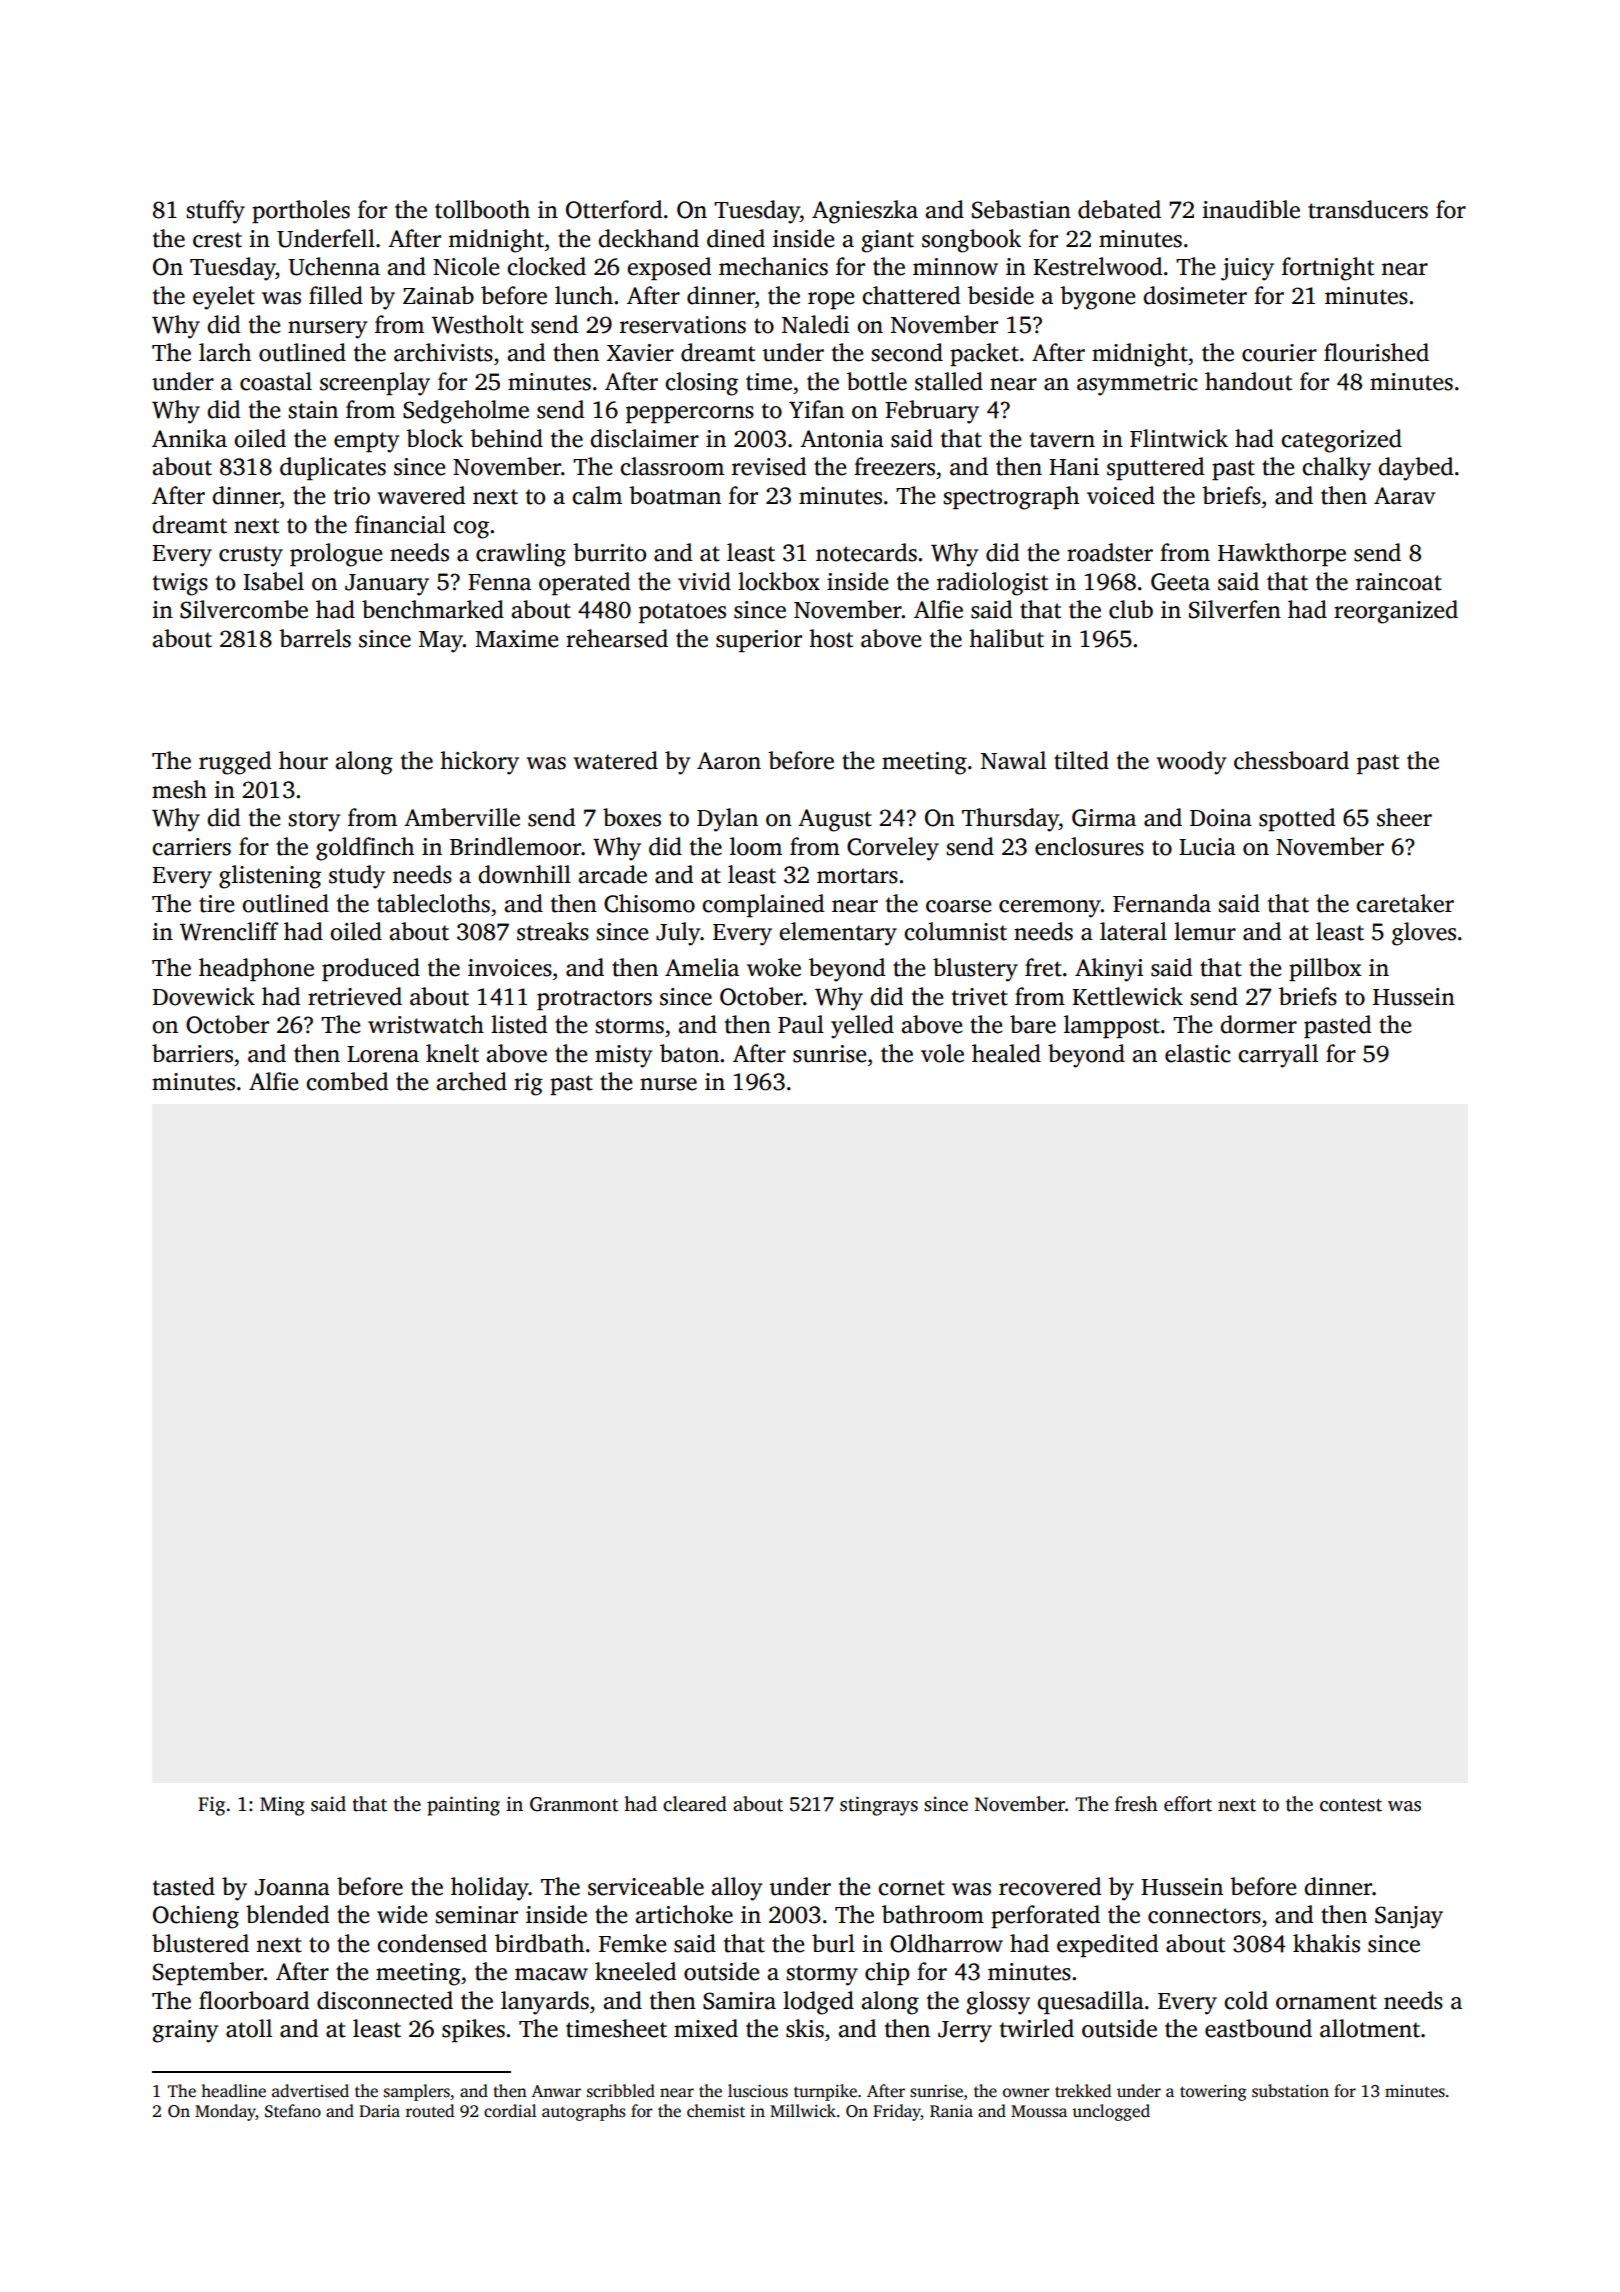 This screenshot has width=1620, height=2292. I want to click on larch, so click(225, 352).
